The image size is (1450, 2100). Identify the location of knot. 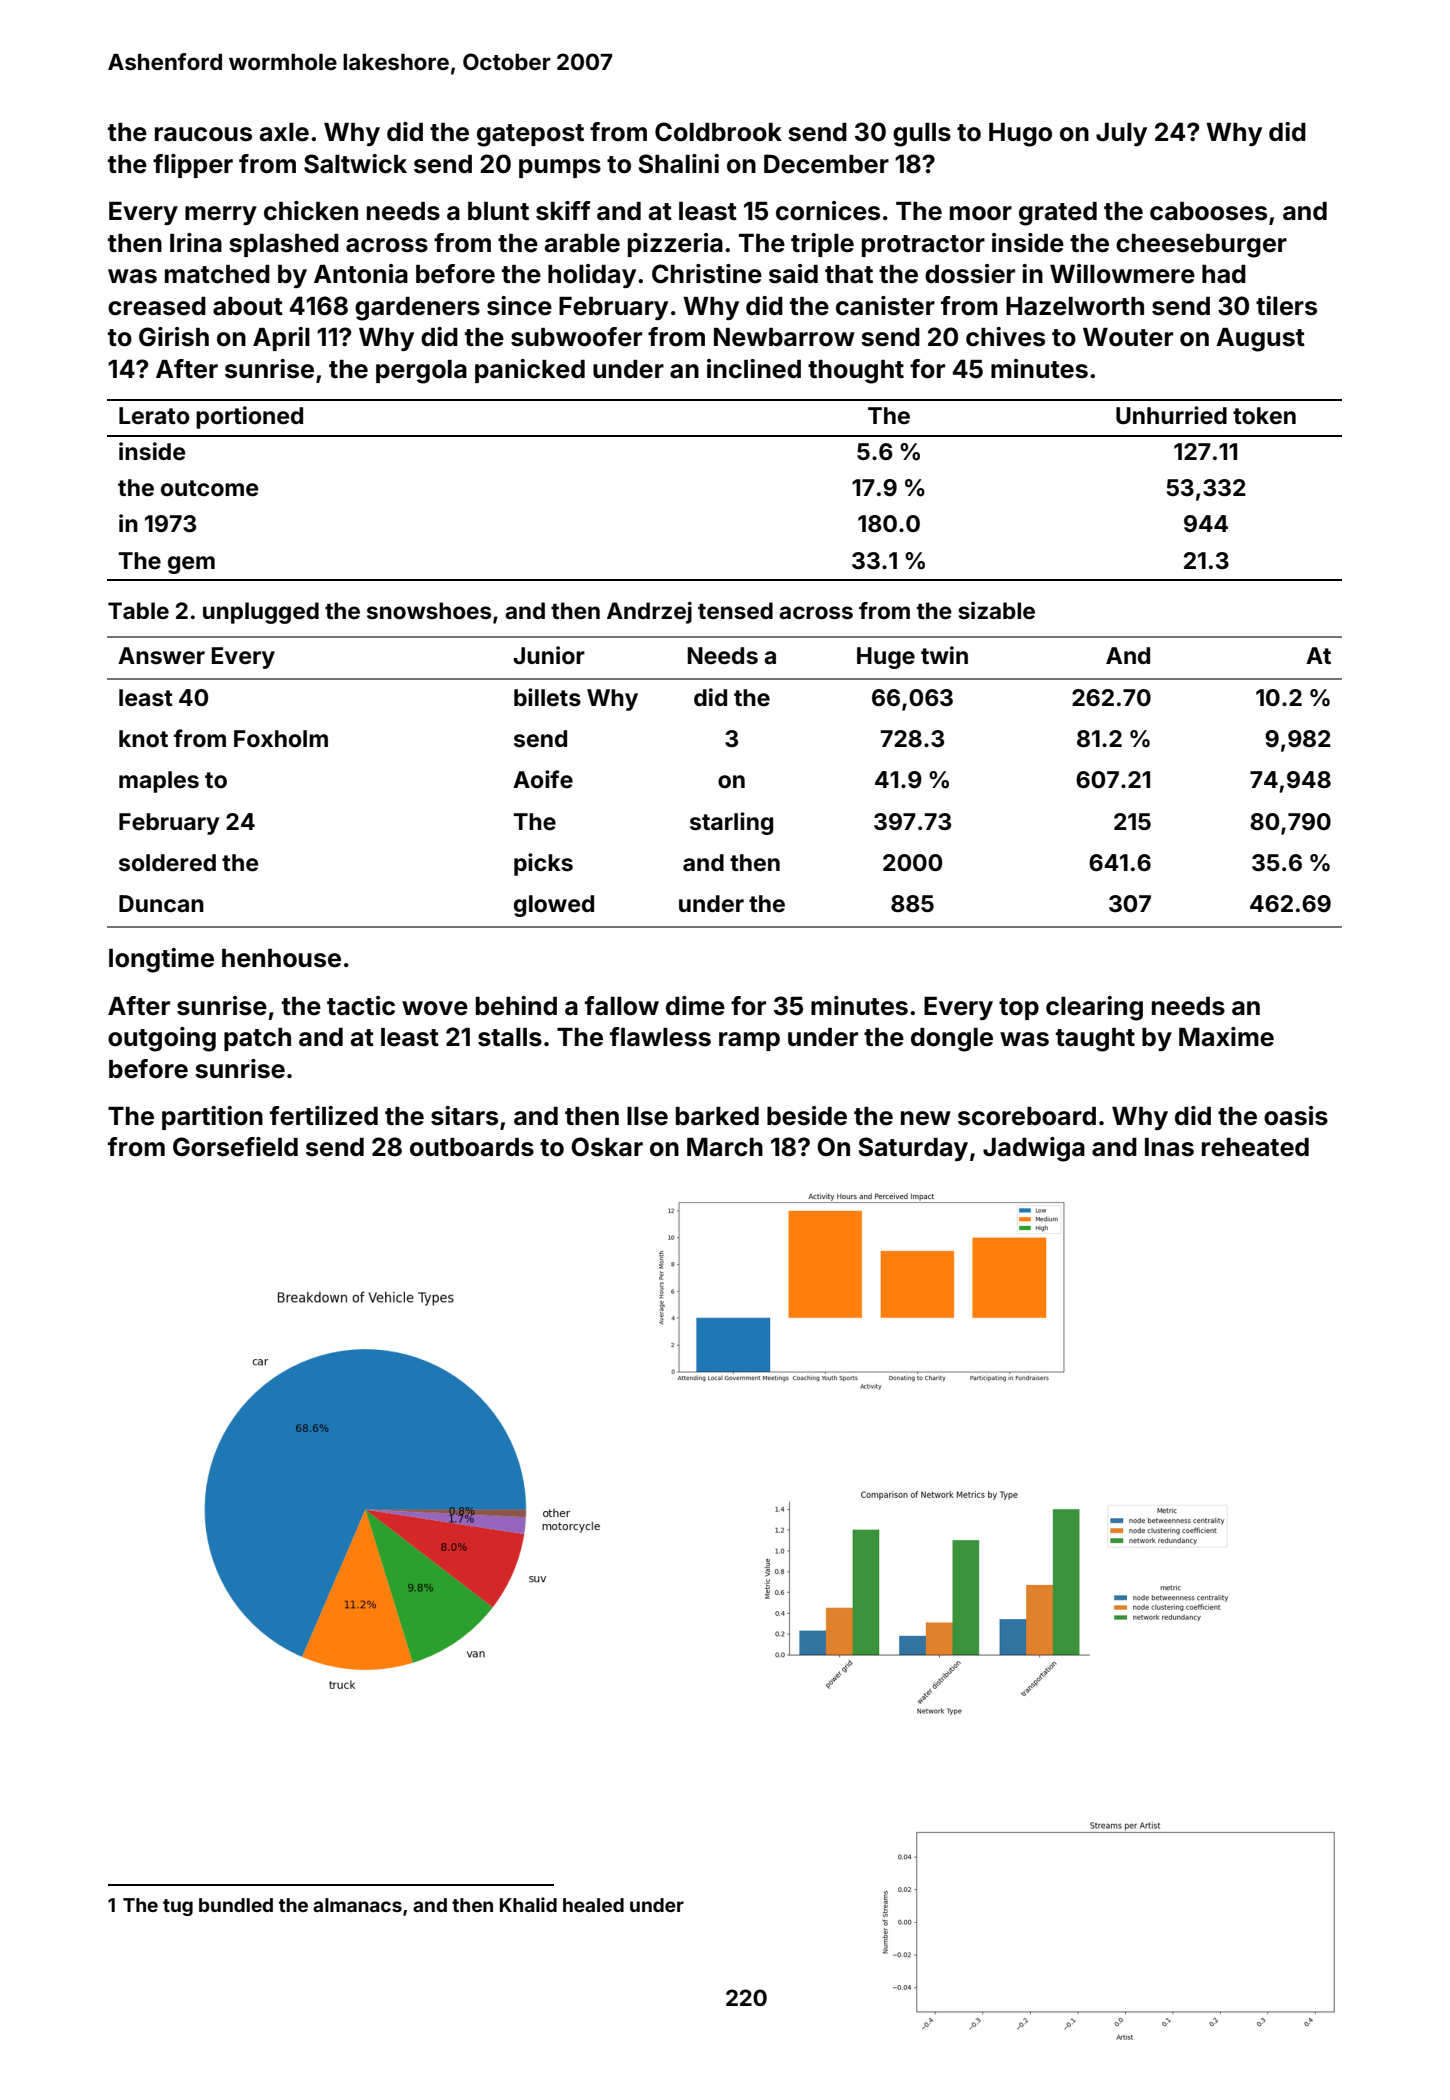
(143, 739).
